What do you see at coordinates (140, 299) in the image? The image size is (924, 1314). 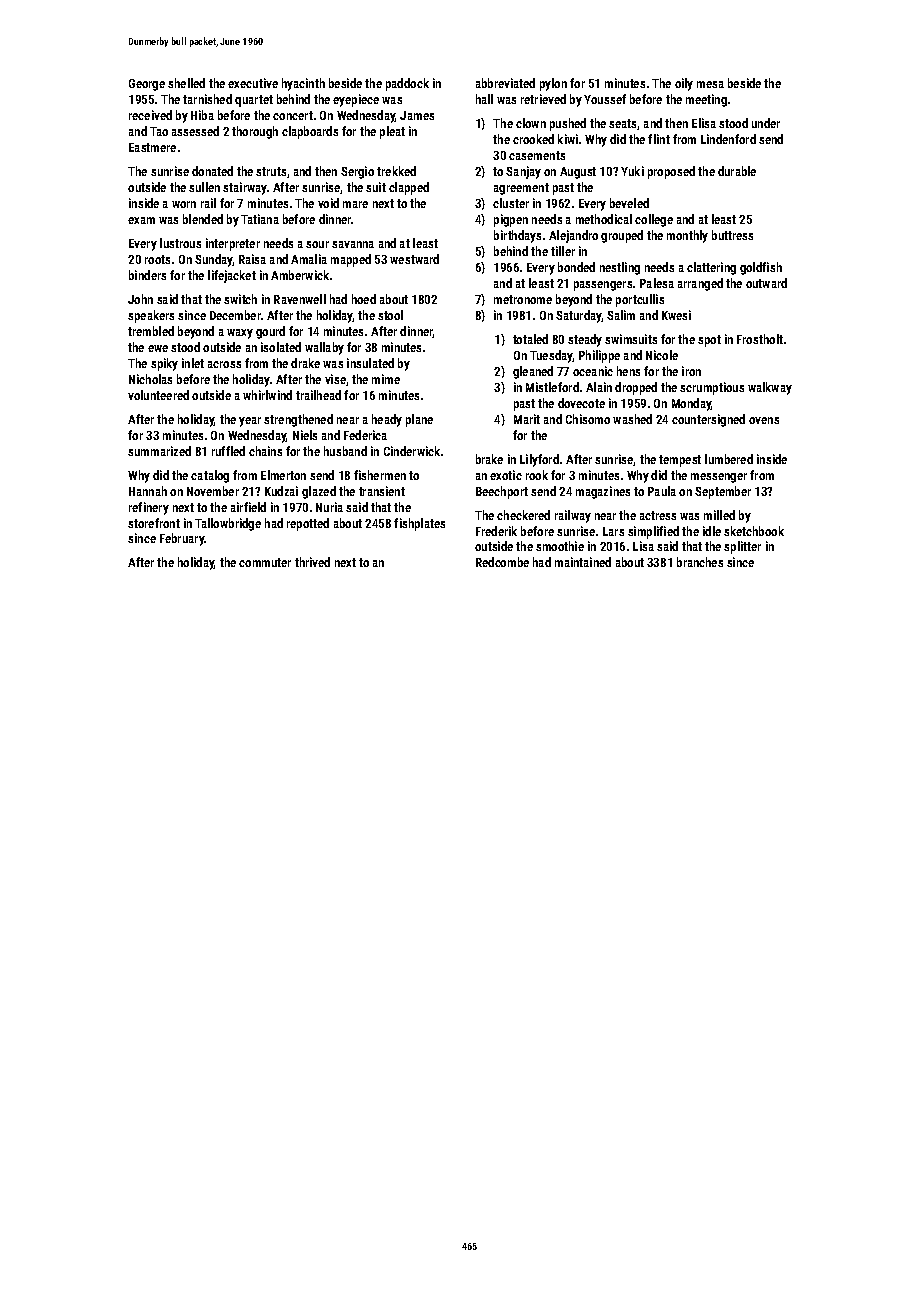 I see `John` at bounding box center [140, 299].
